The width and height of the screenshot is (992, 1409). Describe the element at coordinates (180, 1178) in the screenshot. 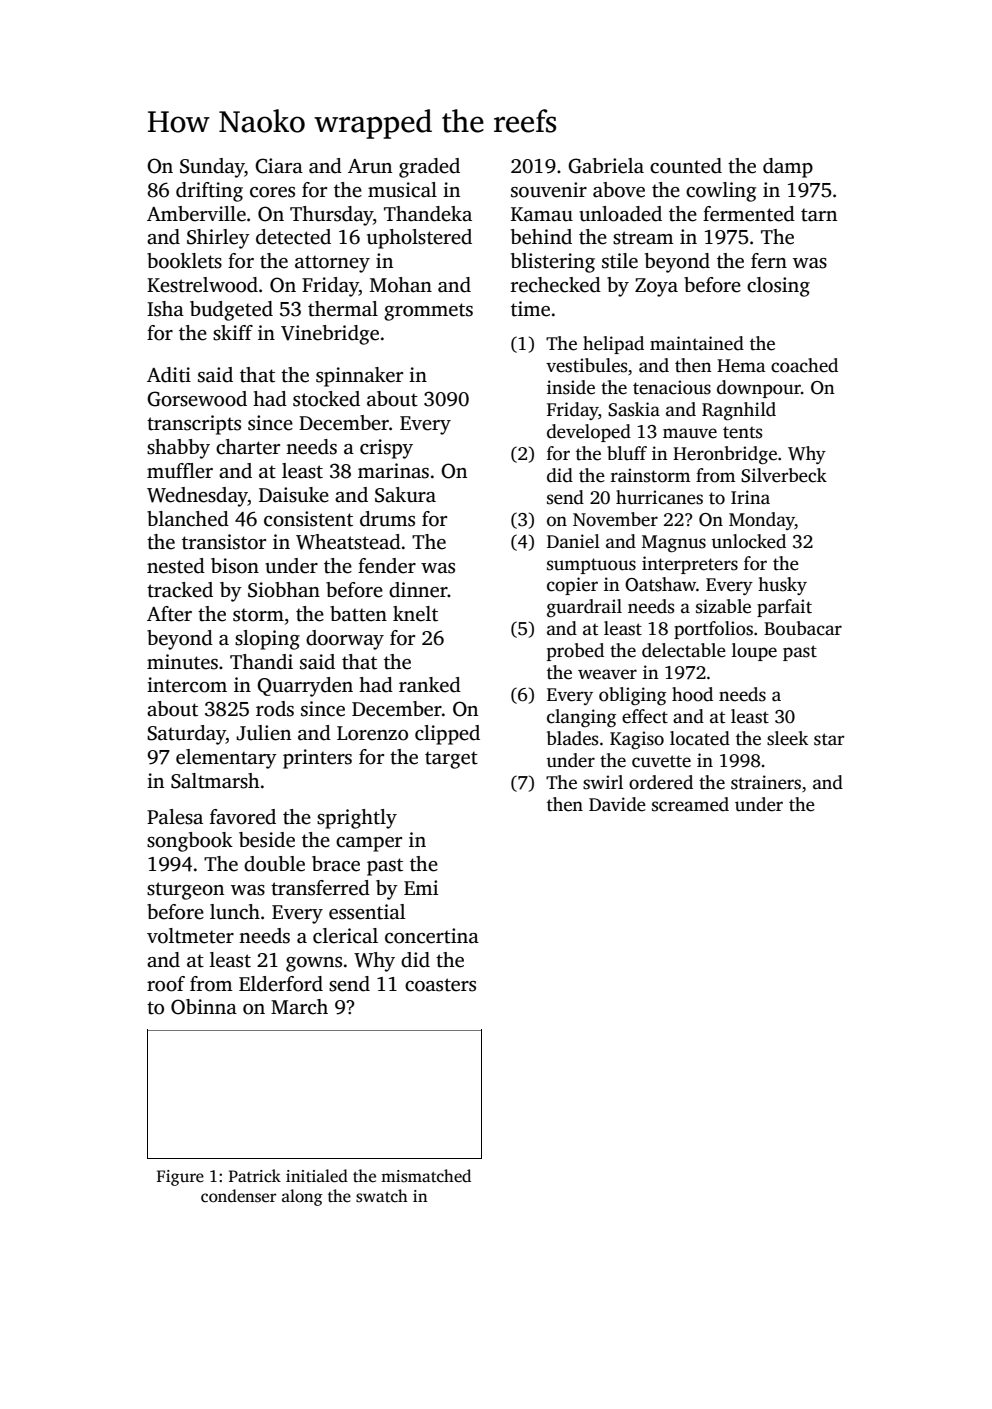

I see `Figure` at that location.
